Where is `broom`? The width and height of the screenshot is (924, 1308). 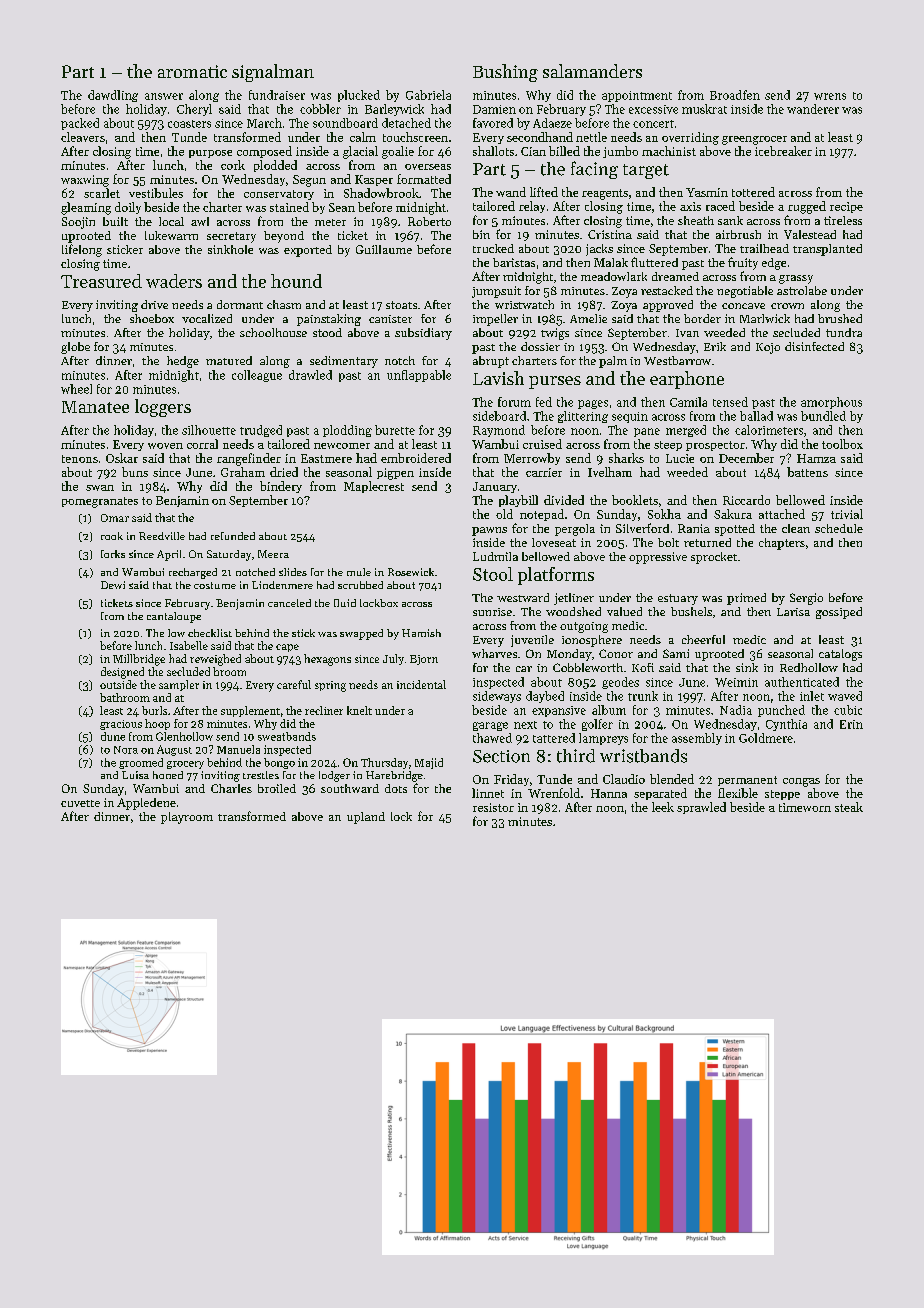 broom is located at coordinates (229, 671).
